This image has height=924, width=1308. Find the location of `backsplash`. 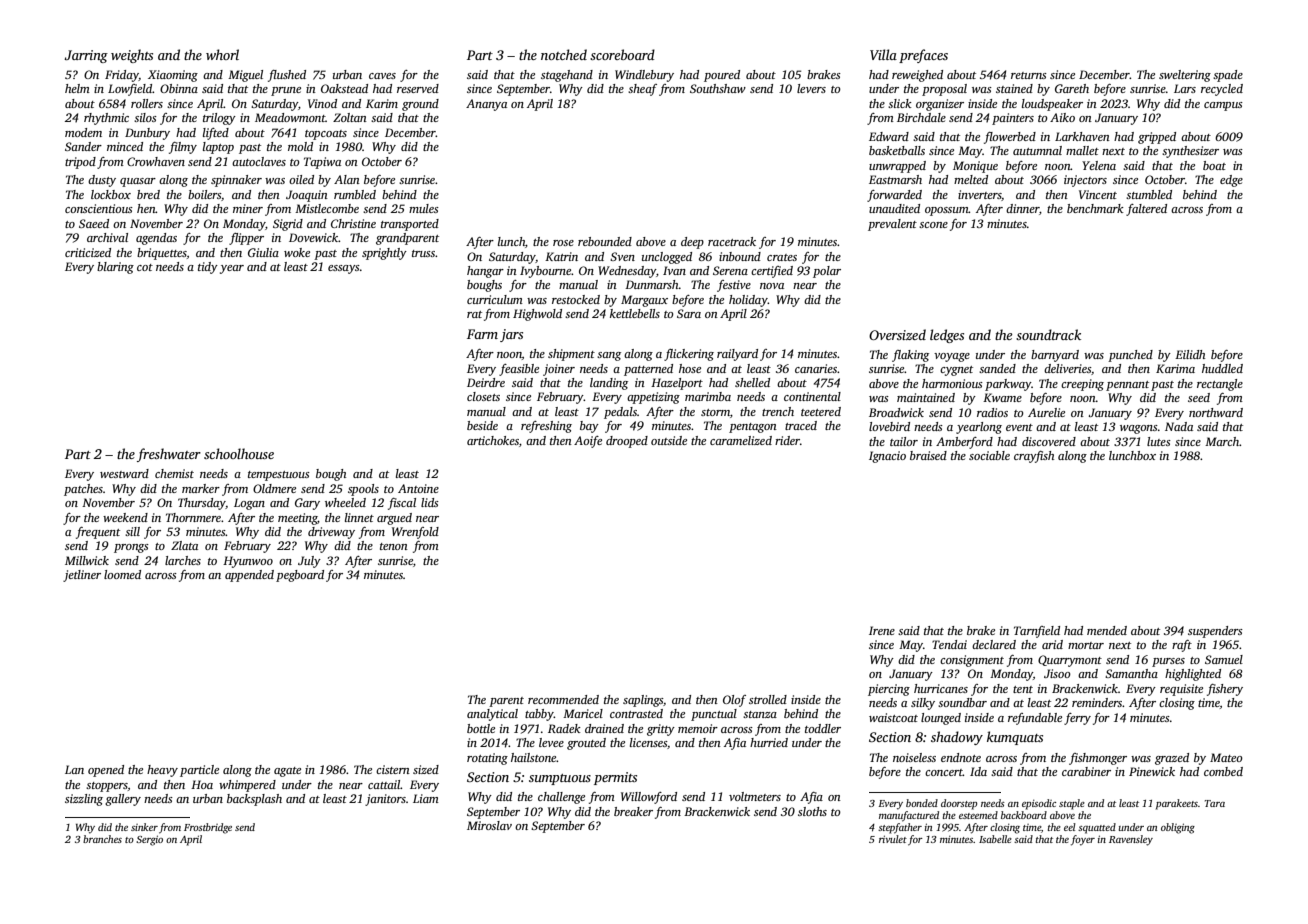

backsplash is located at coordinates (254, 800).
